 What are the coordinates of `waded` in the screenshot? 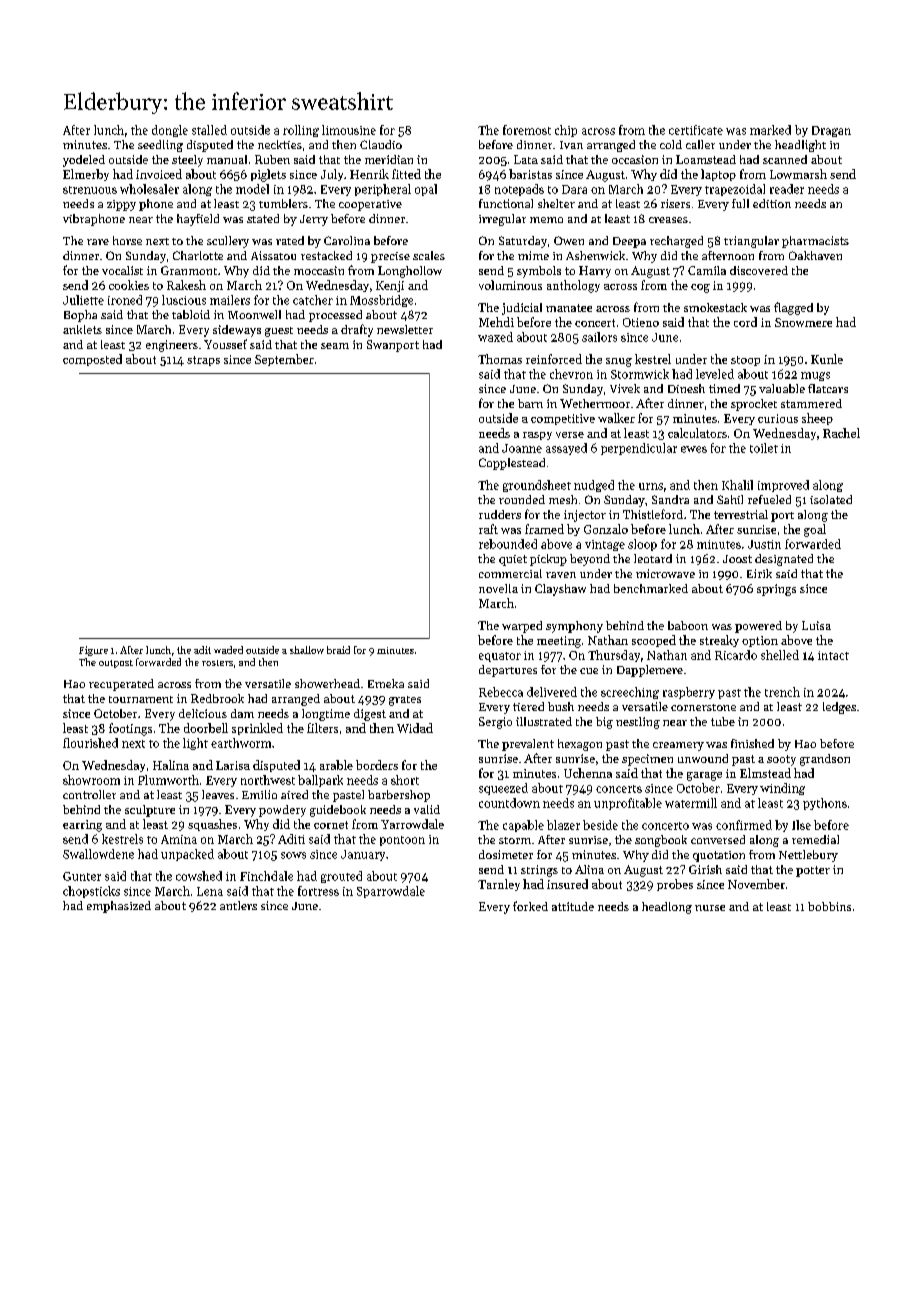 It's located at (228, 650).
